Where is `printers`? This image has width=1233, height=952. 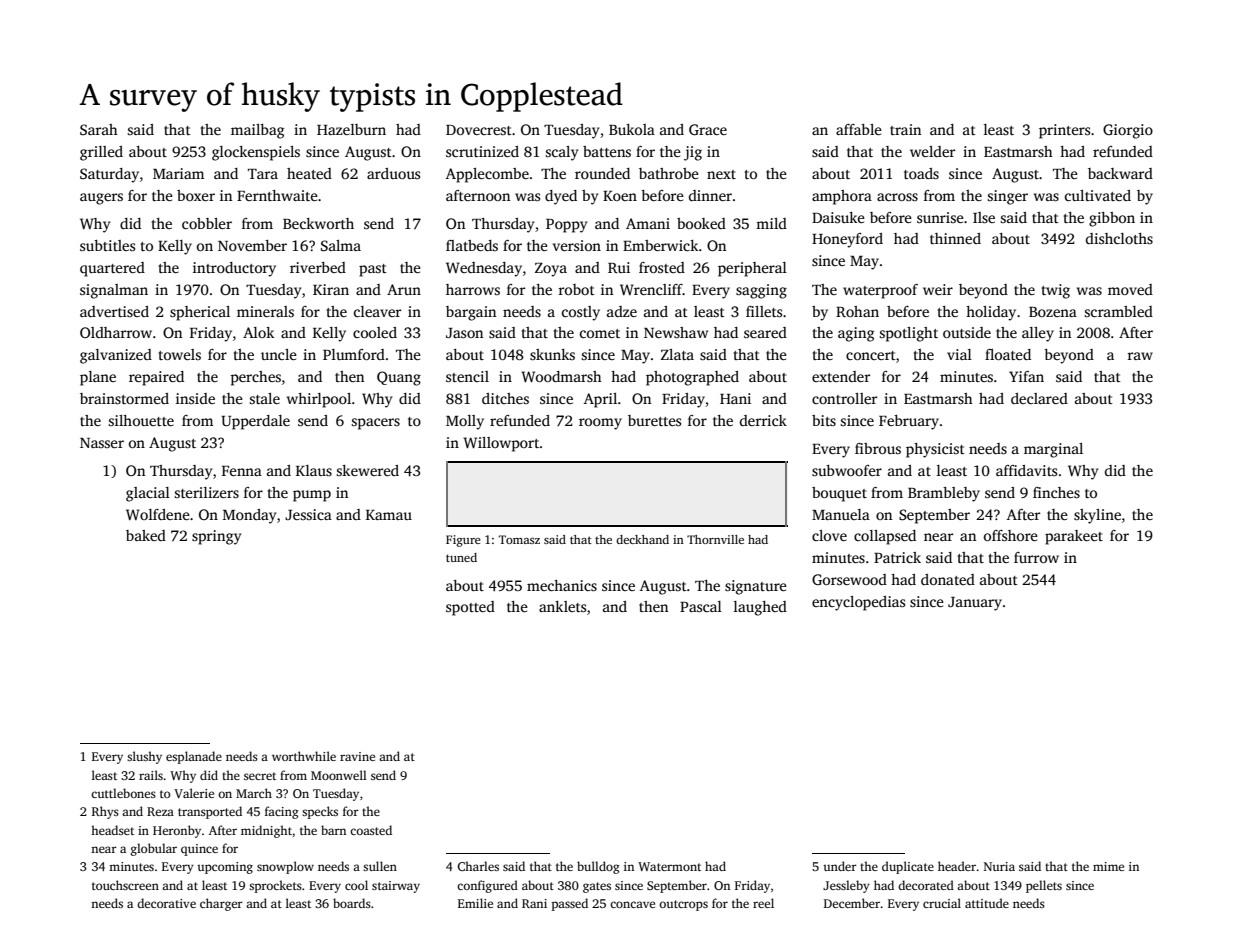
printers is located at coordinates (1064, 131).
